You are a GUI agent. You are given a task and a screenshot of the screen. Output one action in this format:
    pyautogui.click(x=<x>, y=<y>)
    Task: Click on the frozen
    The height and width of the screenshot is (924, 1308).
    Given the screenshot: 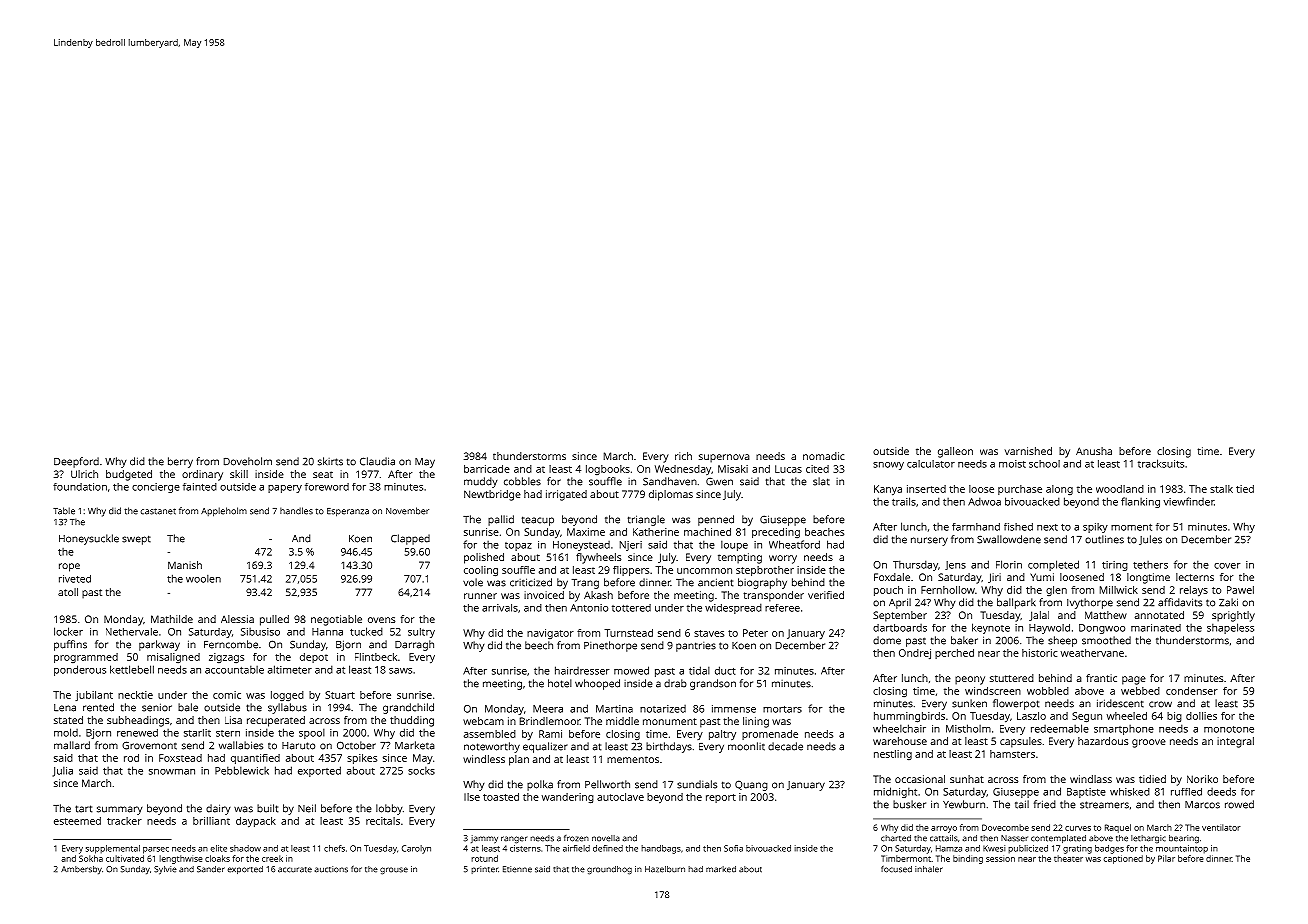 What is the action you would take?
    pyautogui.click(x=576, y=838)
